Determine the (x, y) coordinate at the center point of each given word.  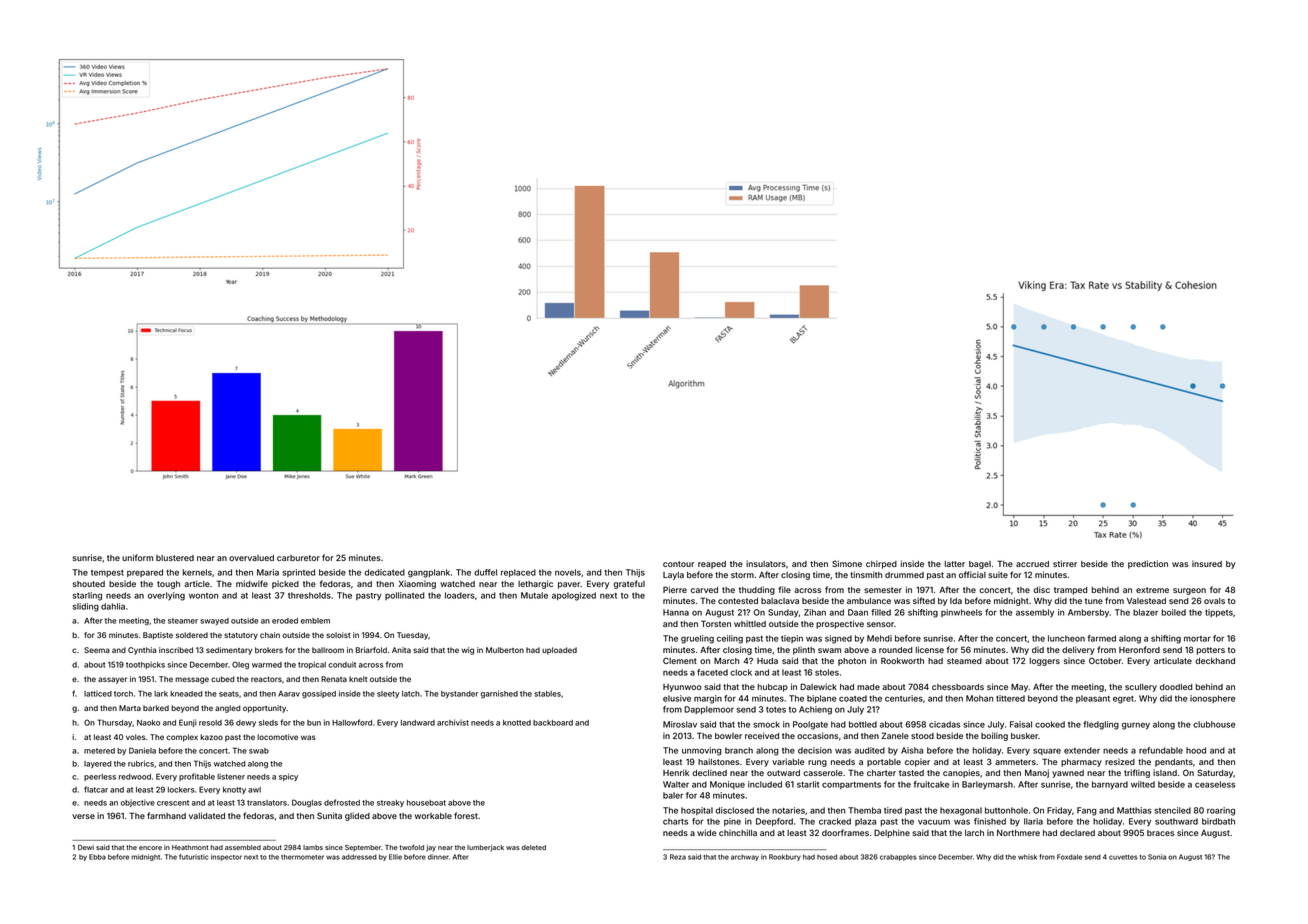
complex (182, 738)
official (972, 574)
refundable (1161, 750)
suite (998, 574)
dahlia (113, 606)
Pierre (675, 589)
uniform (137, 557)
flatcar (96, 789)
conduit (342, 664)
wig (467, 651)
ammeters (1015, 762)
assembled (243, 847)
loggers (1045, 662)
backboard (553, 723)
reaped (712, 565)
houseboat (426, 803)
